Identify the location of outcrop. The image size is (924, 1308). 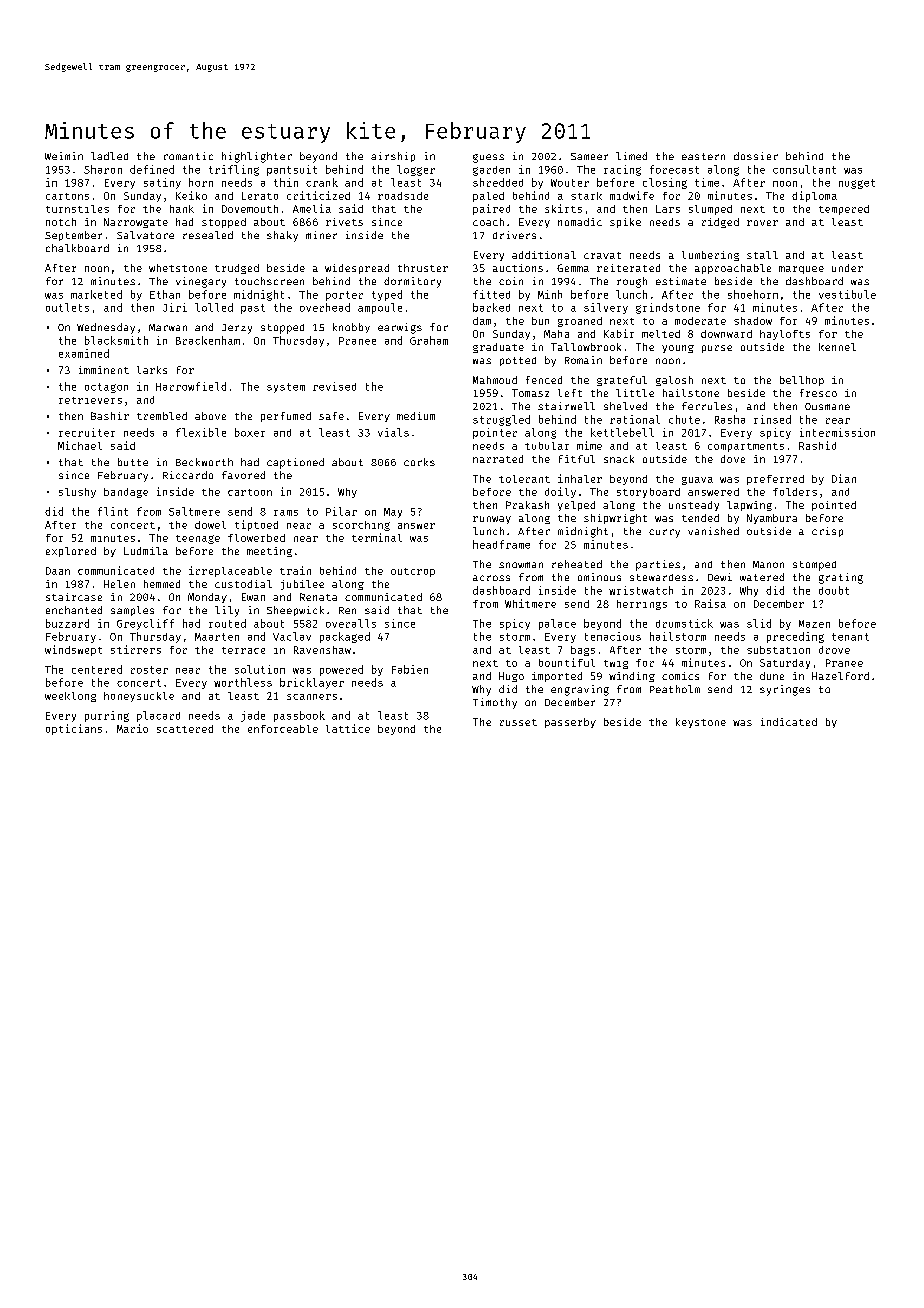
(413, 572).
